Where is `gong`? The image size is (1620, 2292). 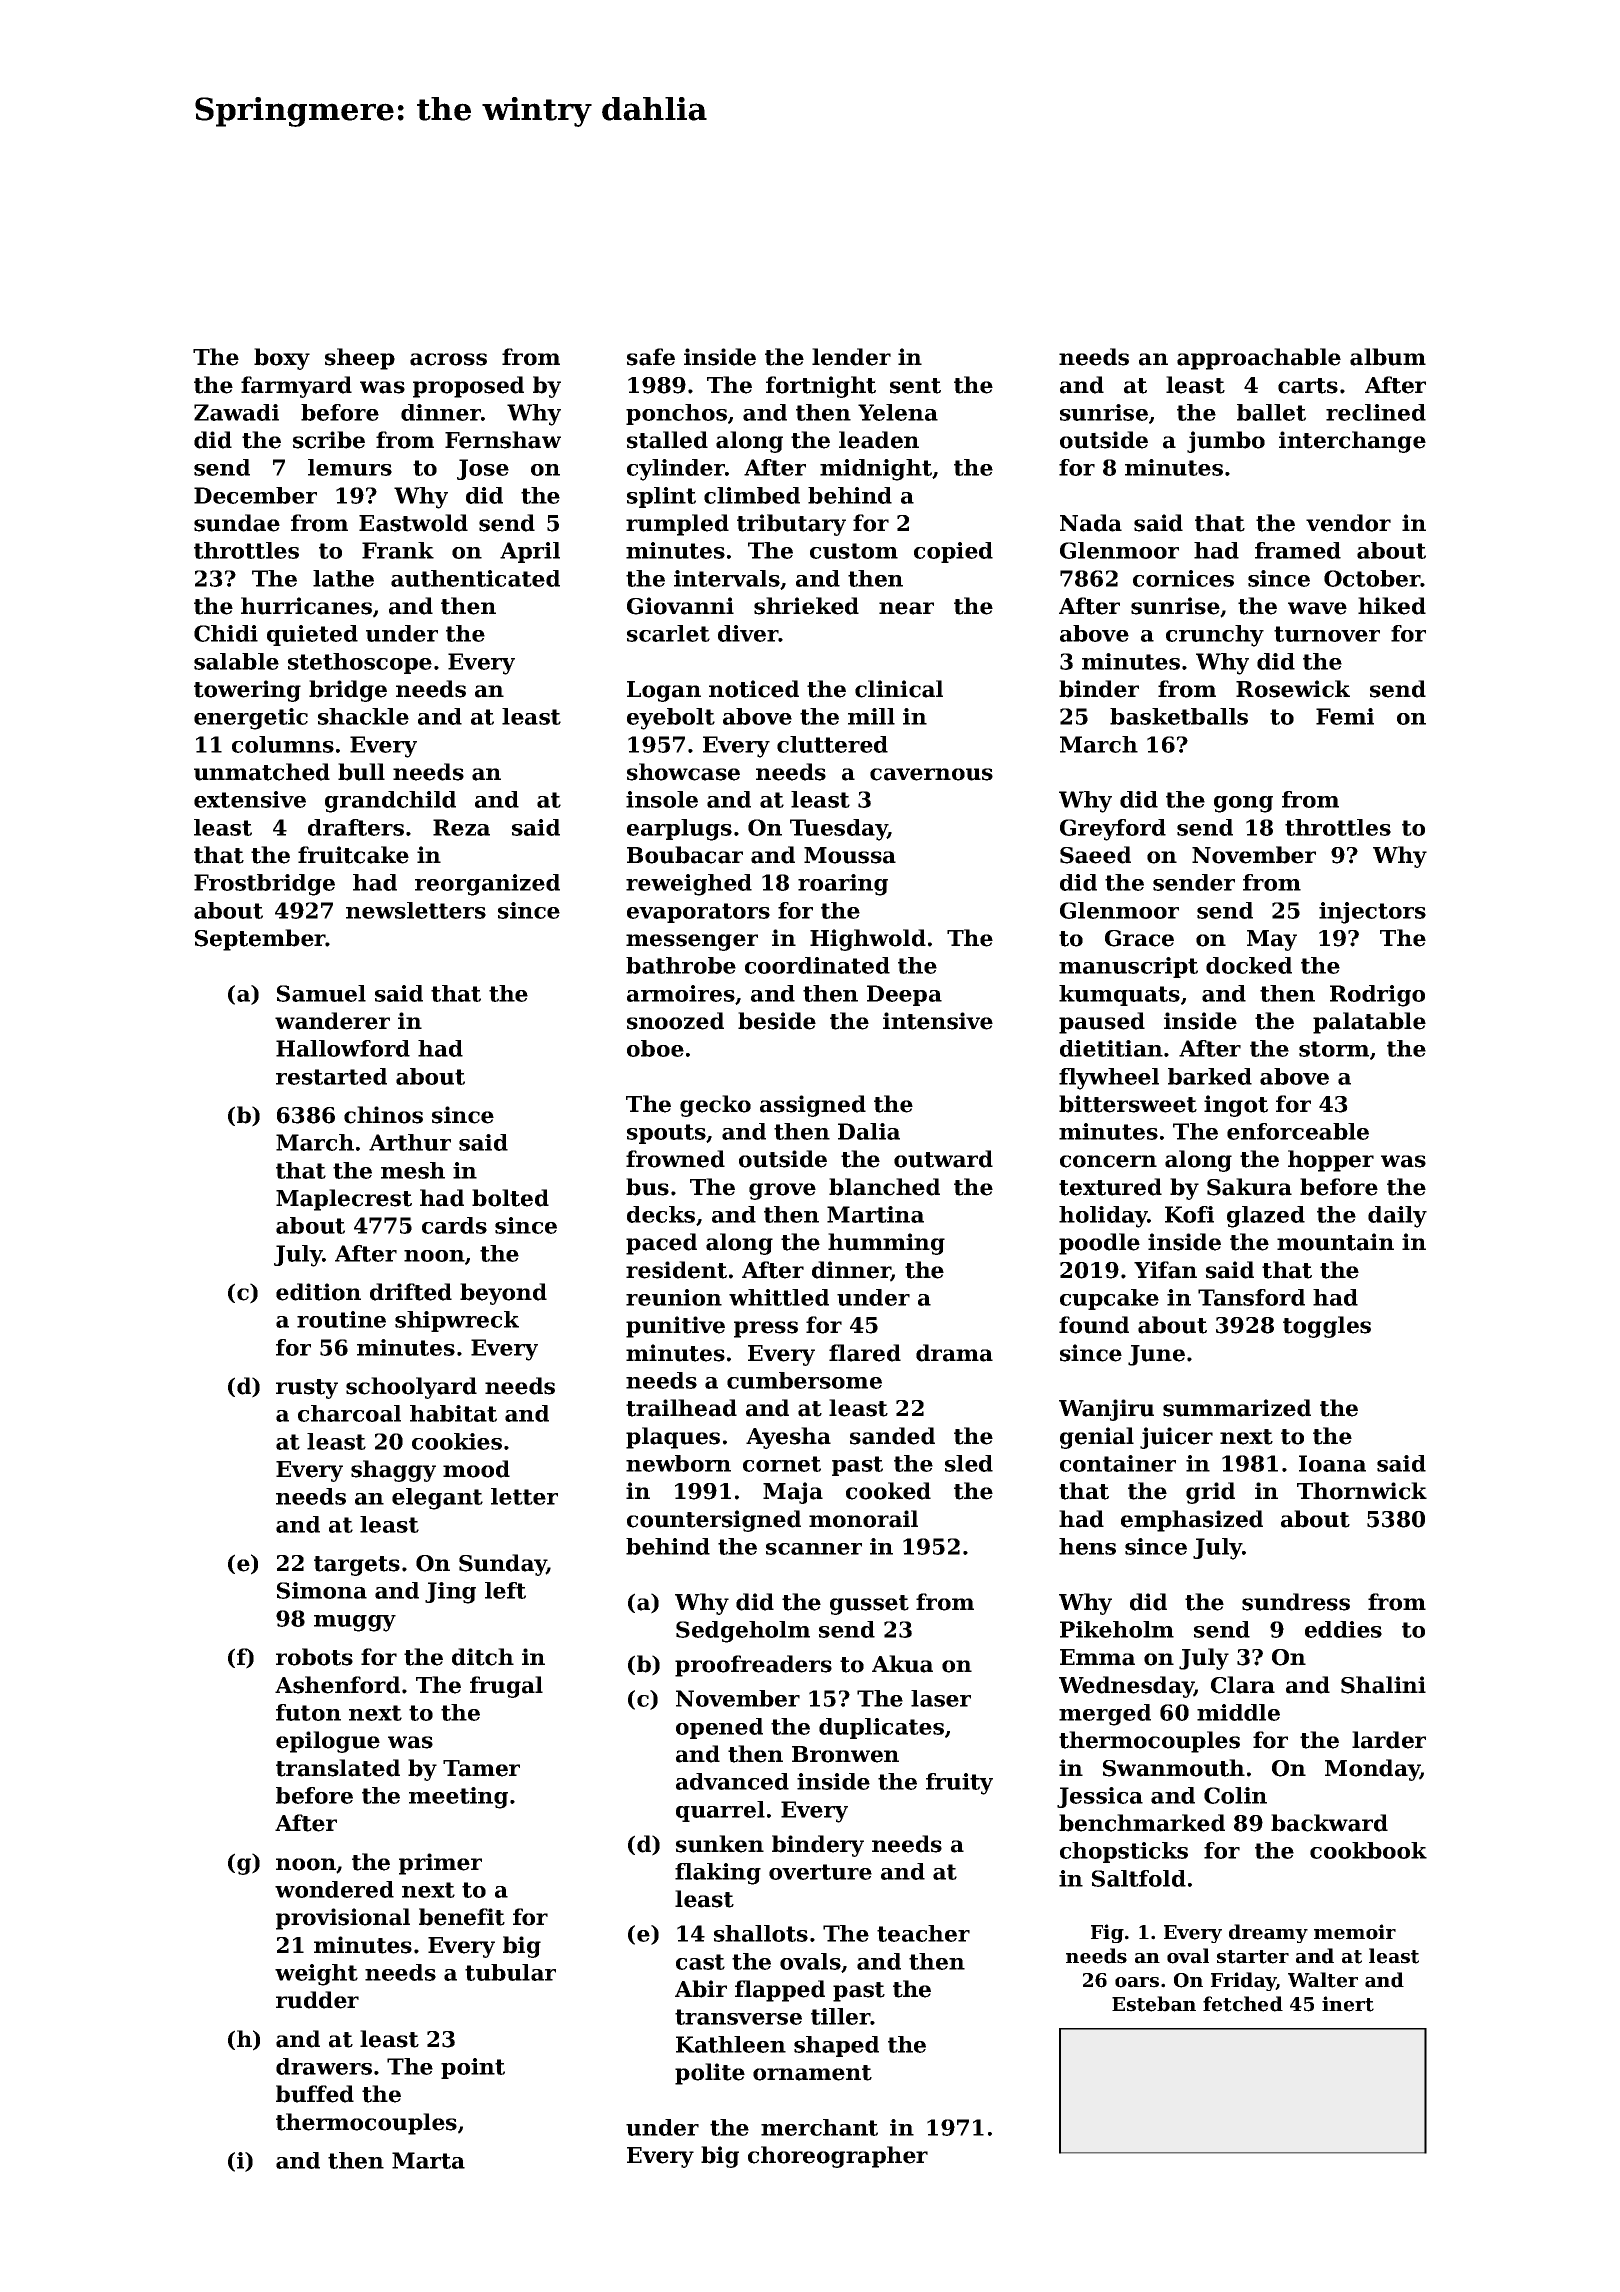 gong is located at coordinates (1243, 804).
